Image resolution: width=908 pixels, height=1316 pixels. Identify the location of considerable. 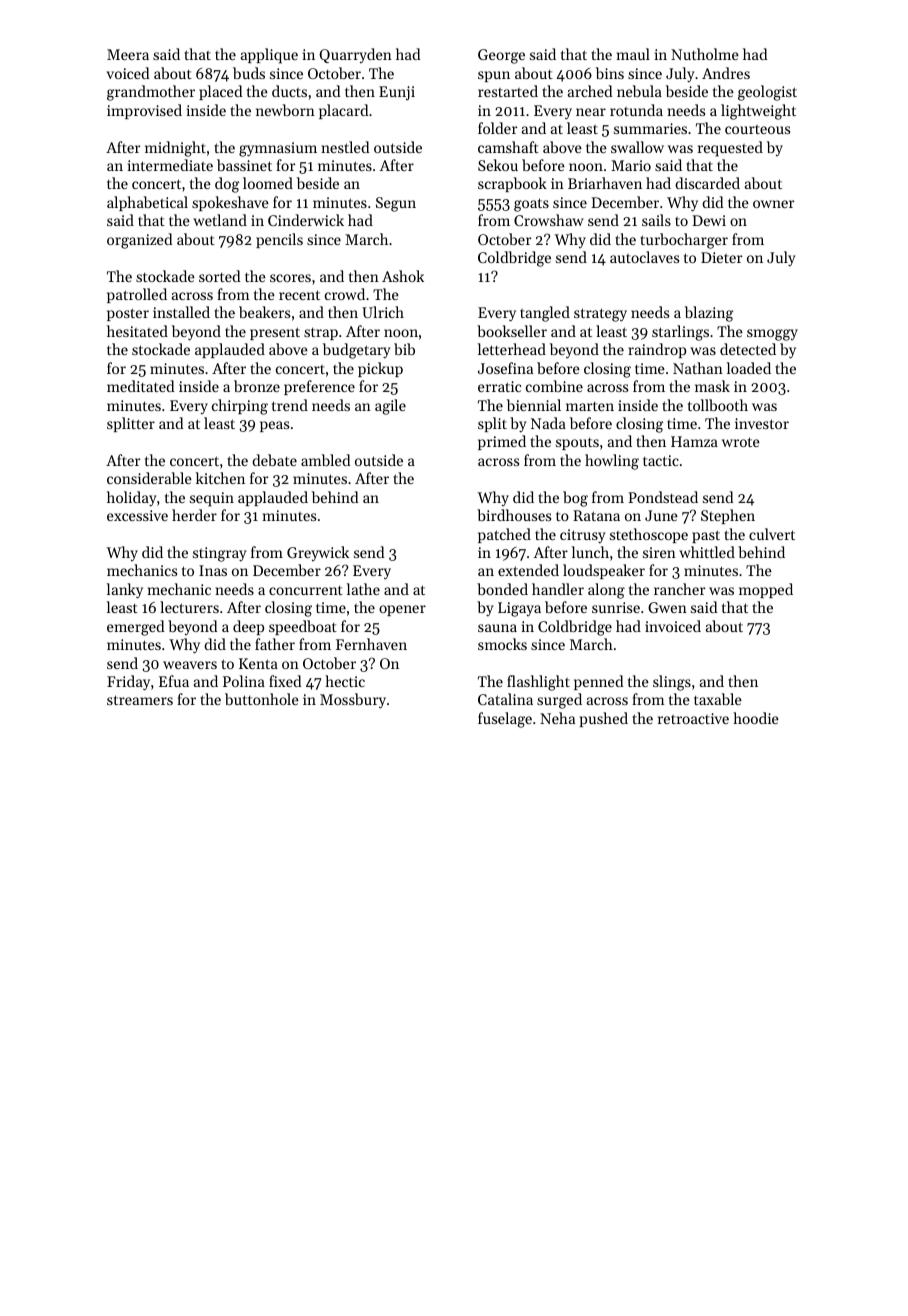
(149, 478).
